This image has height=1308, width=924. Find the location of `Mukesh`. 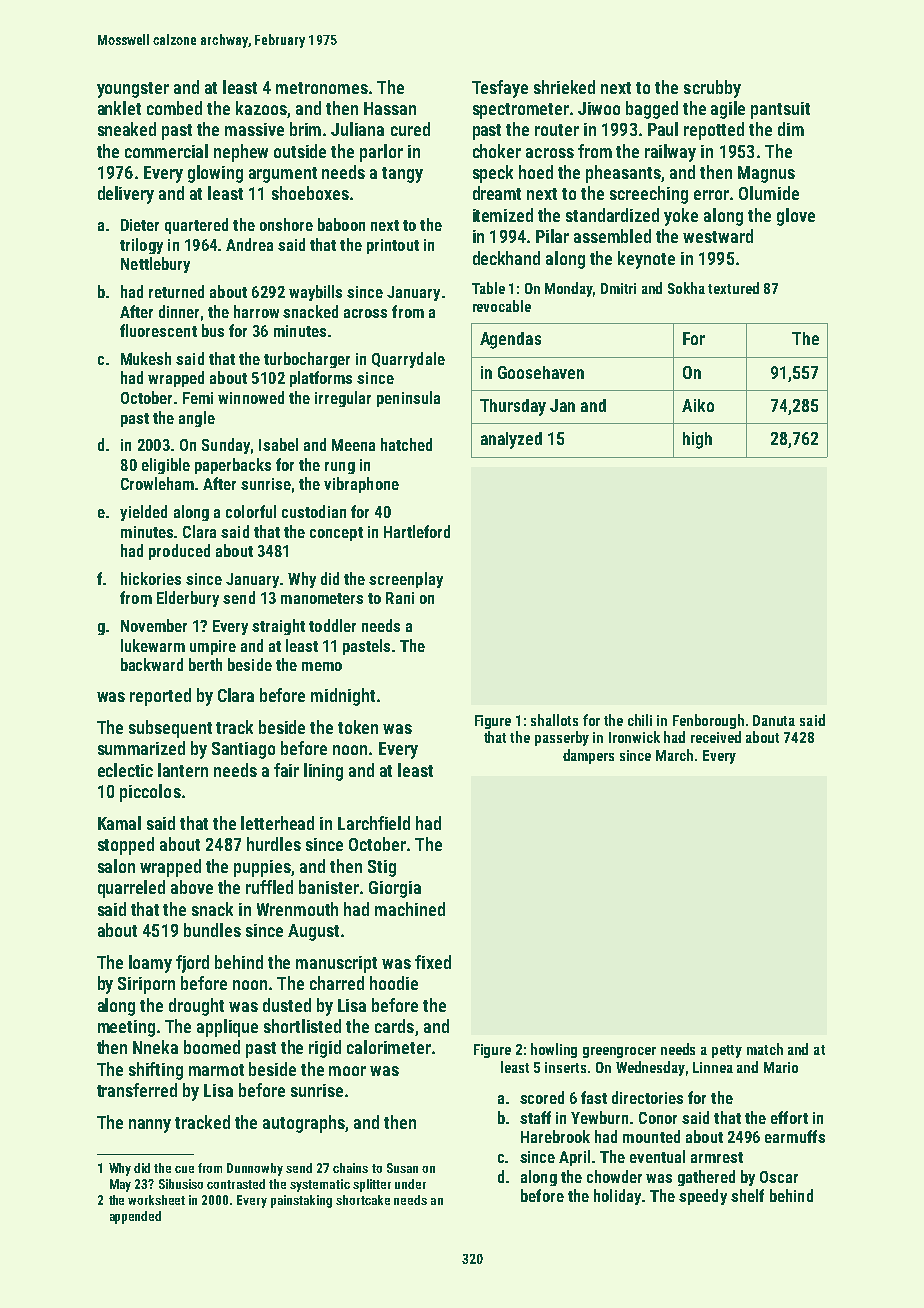

Mukesh is located at coordinates (146, 358).
